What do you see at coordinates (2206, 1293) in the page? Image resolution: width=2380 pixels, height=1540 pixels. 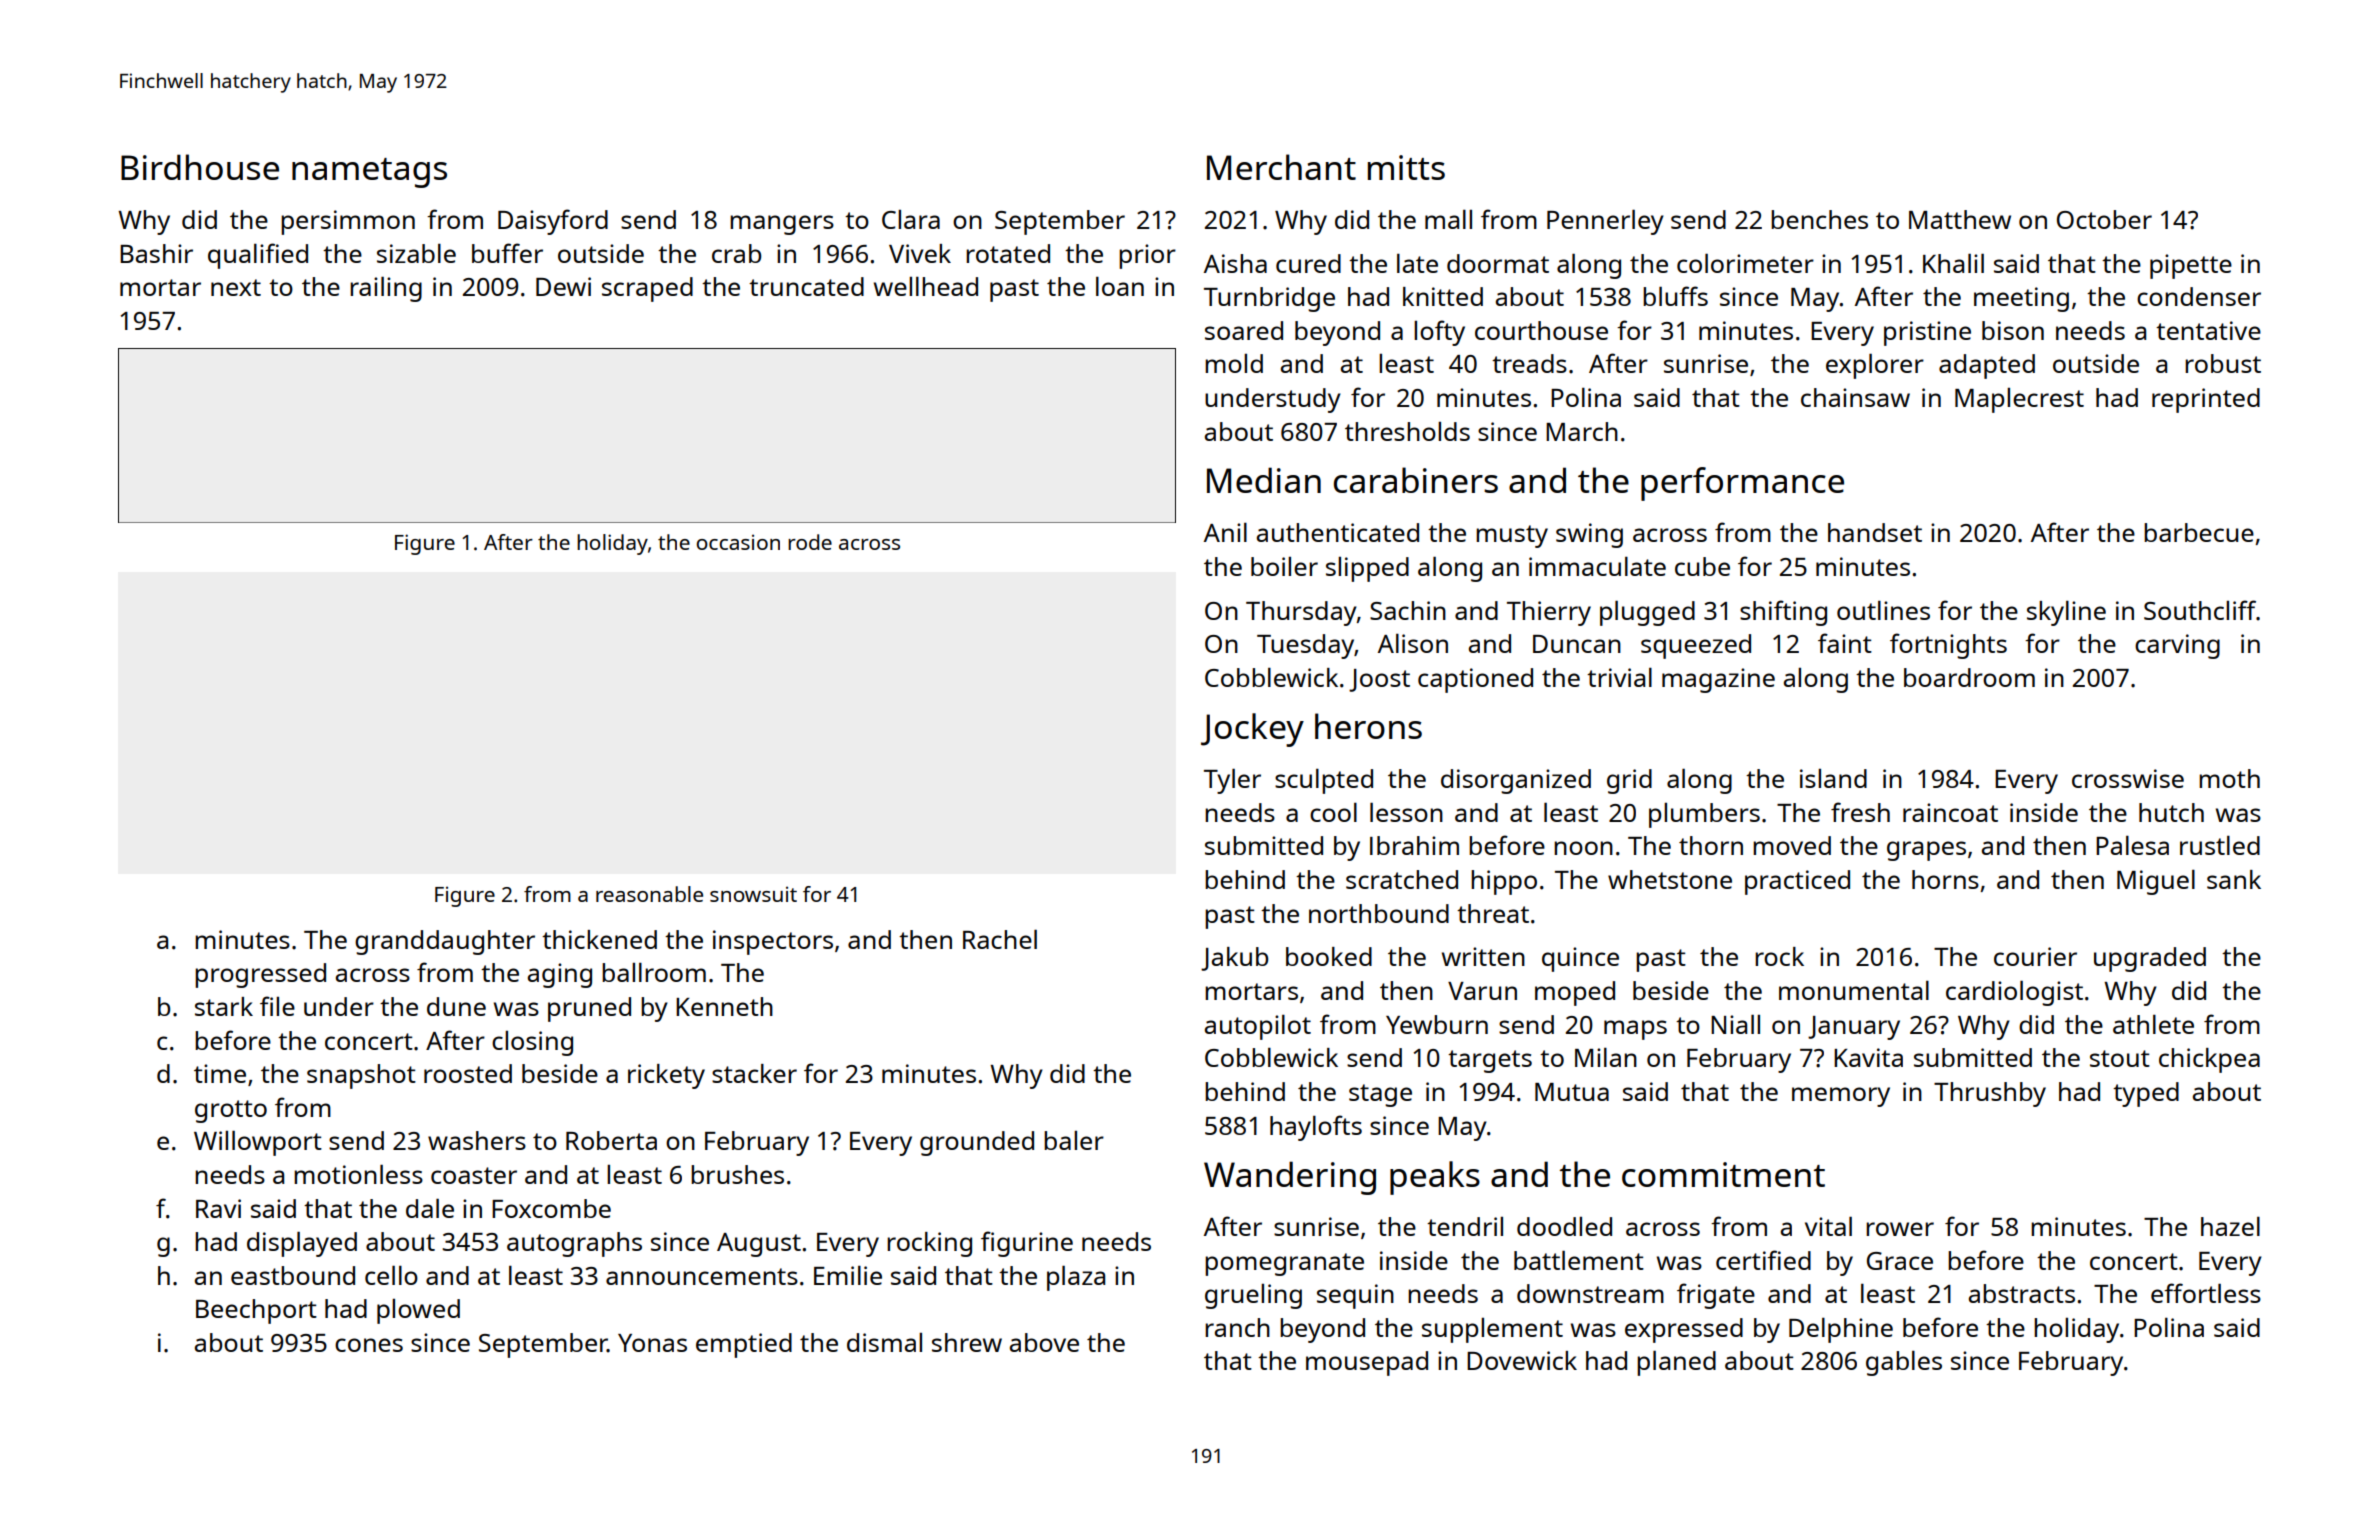 I see `effortless` at bounding box center [2206, 1293].
